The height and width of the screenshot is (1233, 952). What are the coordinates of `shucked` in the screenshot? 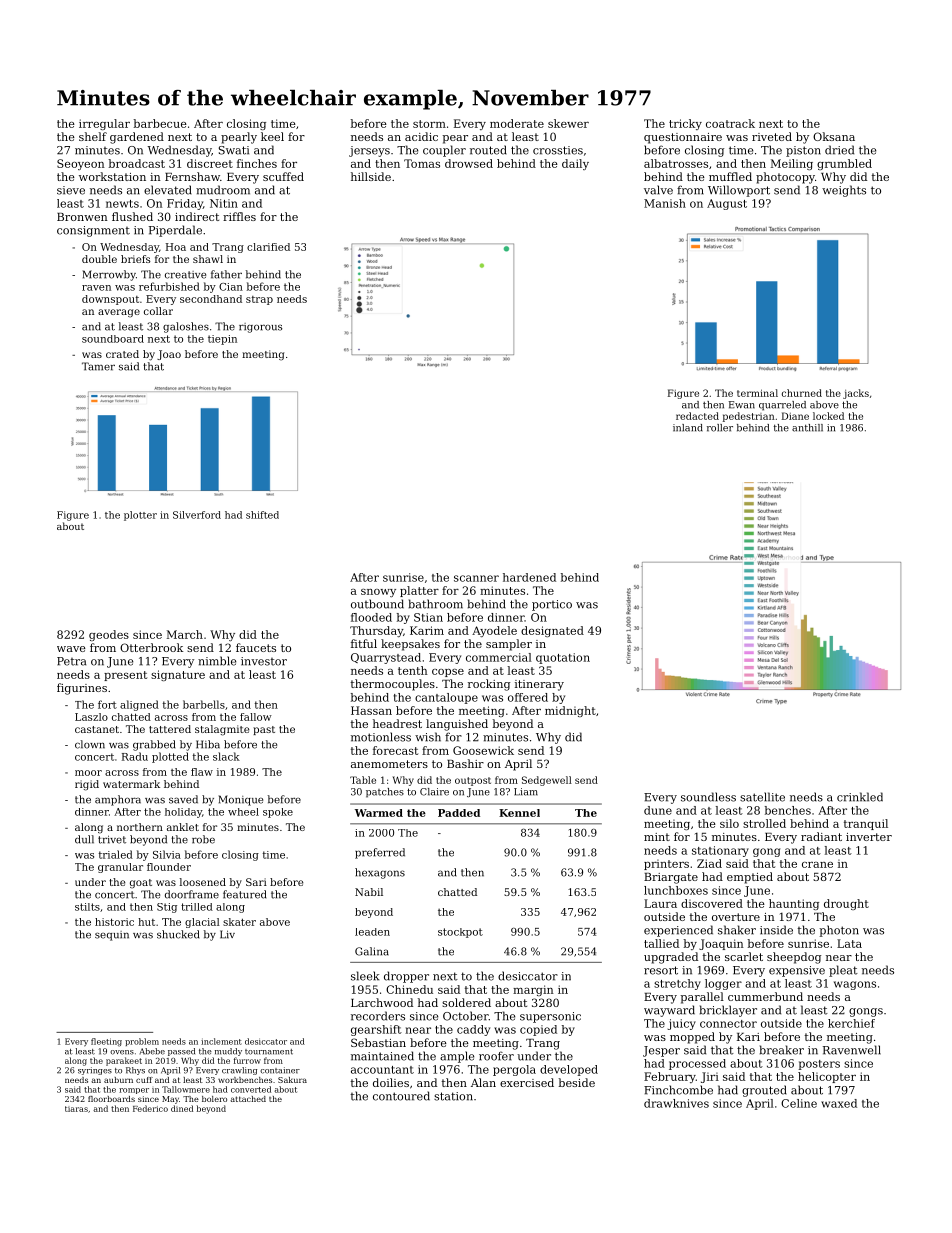 It's located at (178, 934).
